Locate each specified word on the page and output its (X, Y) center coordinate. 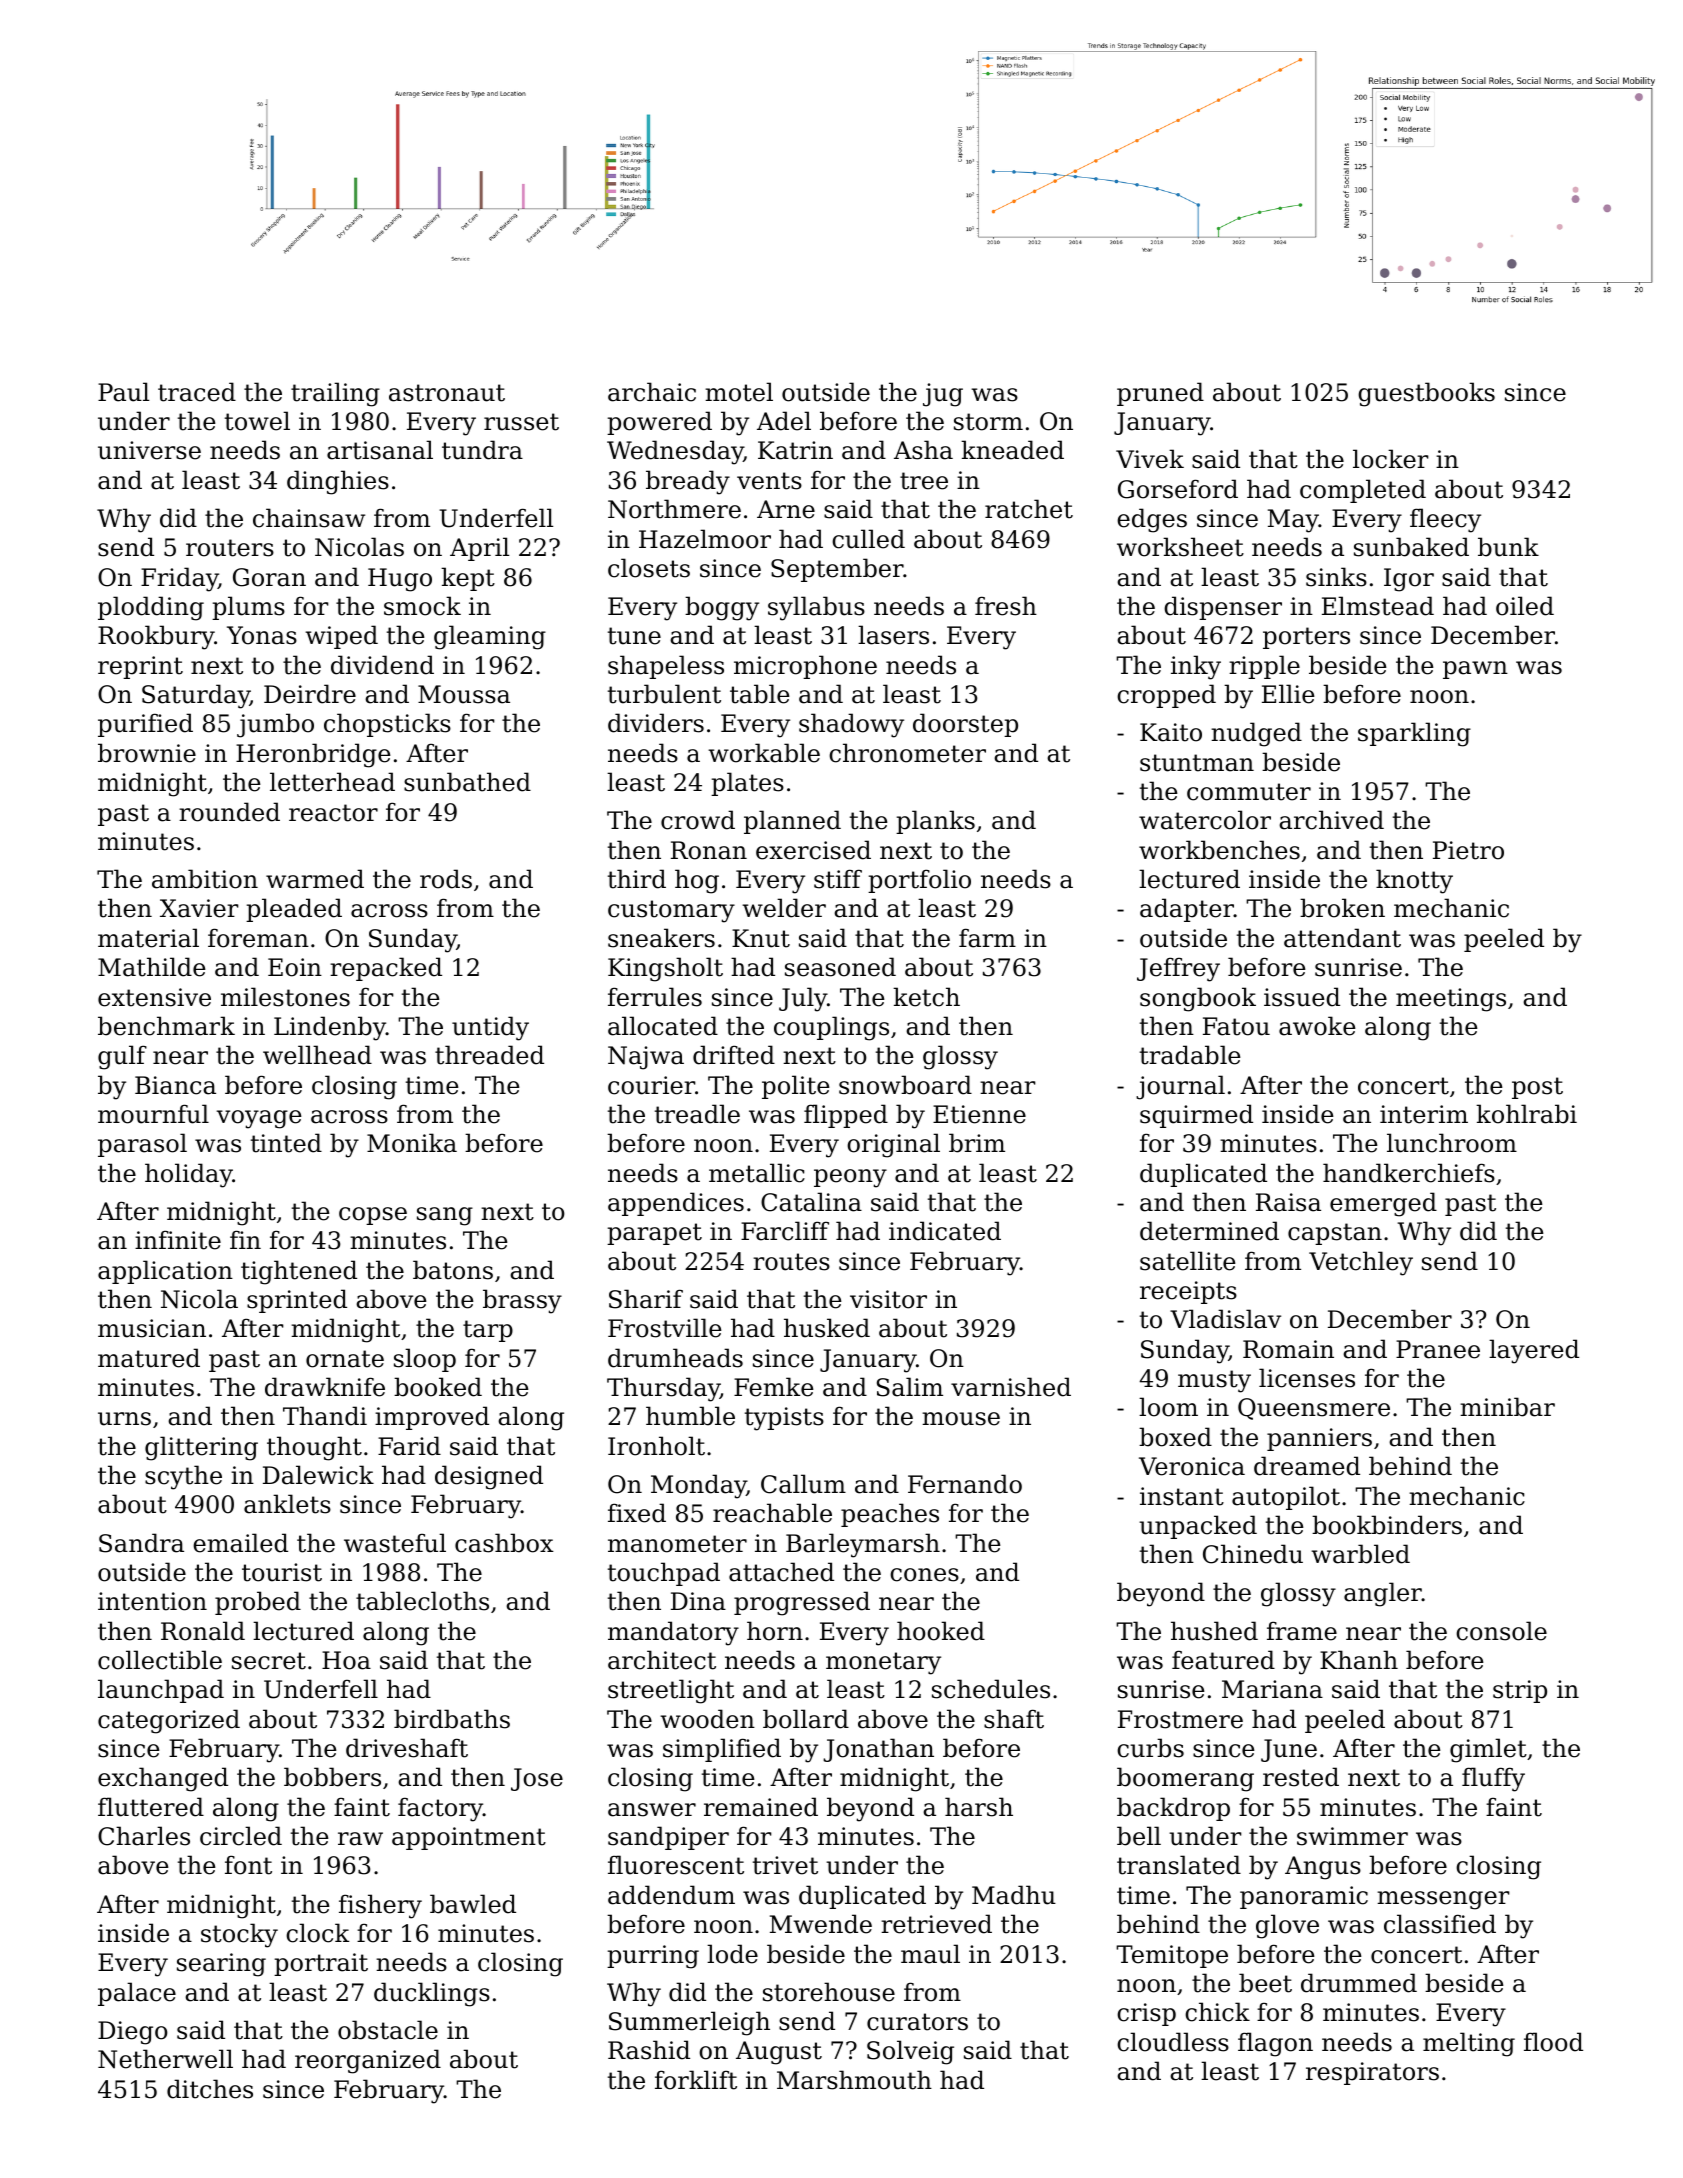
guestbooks (1426, 394)
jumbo (275, 725)
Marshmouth (854, 2080)
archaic (652, 392)
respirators (1372, 2073)
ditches (210, 2089)
